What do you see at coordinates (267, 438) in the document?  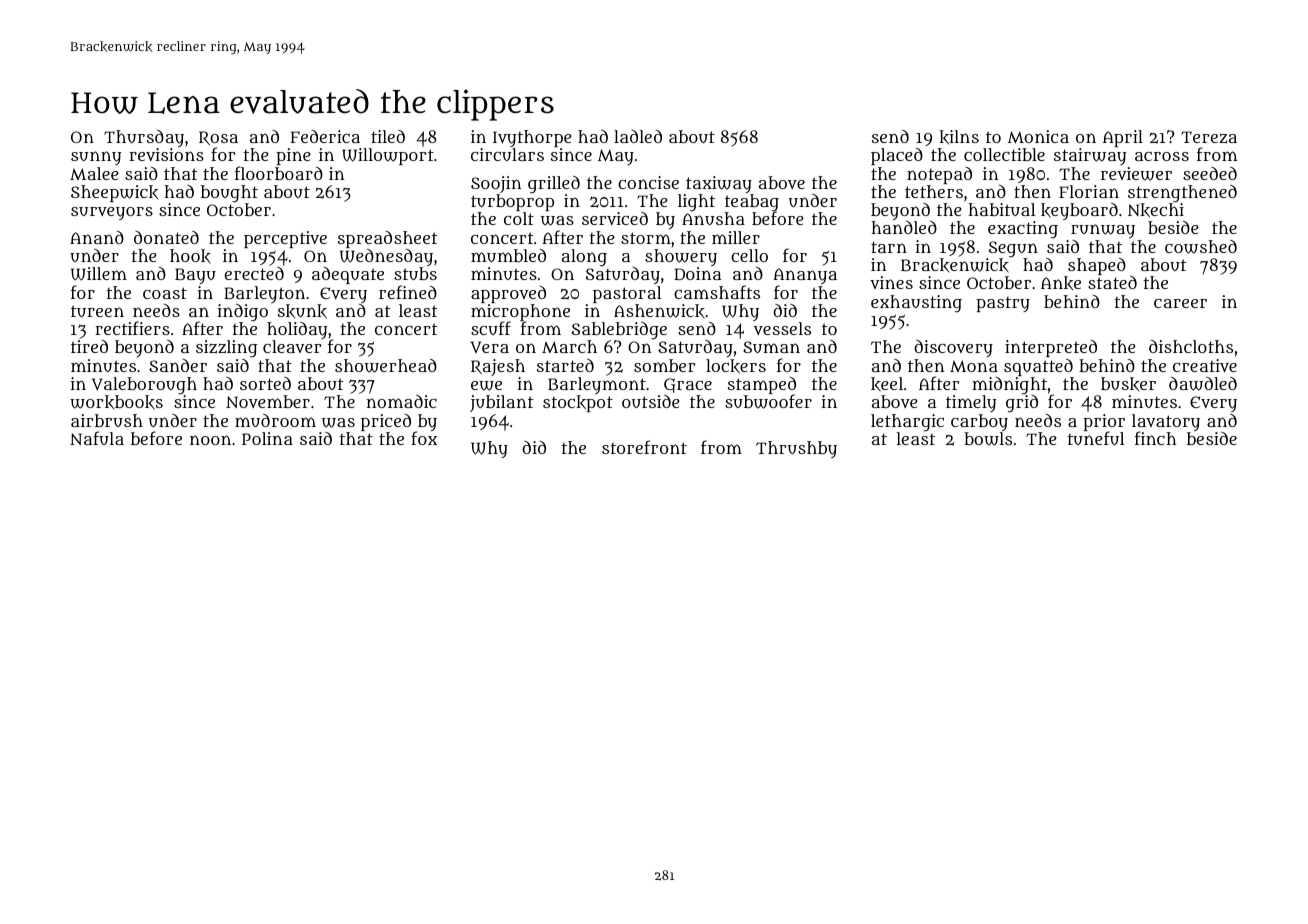 I see `Polina` at bounding box center [267, 438].
